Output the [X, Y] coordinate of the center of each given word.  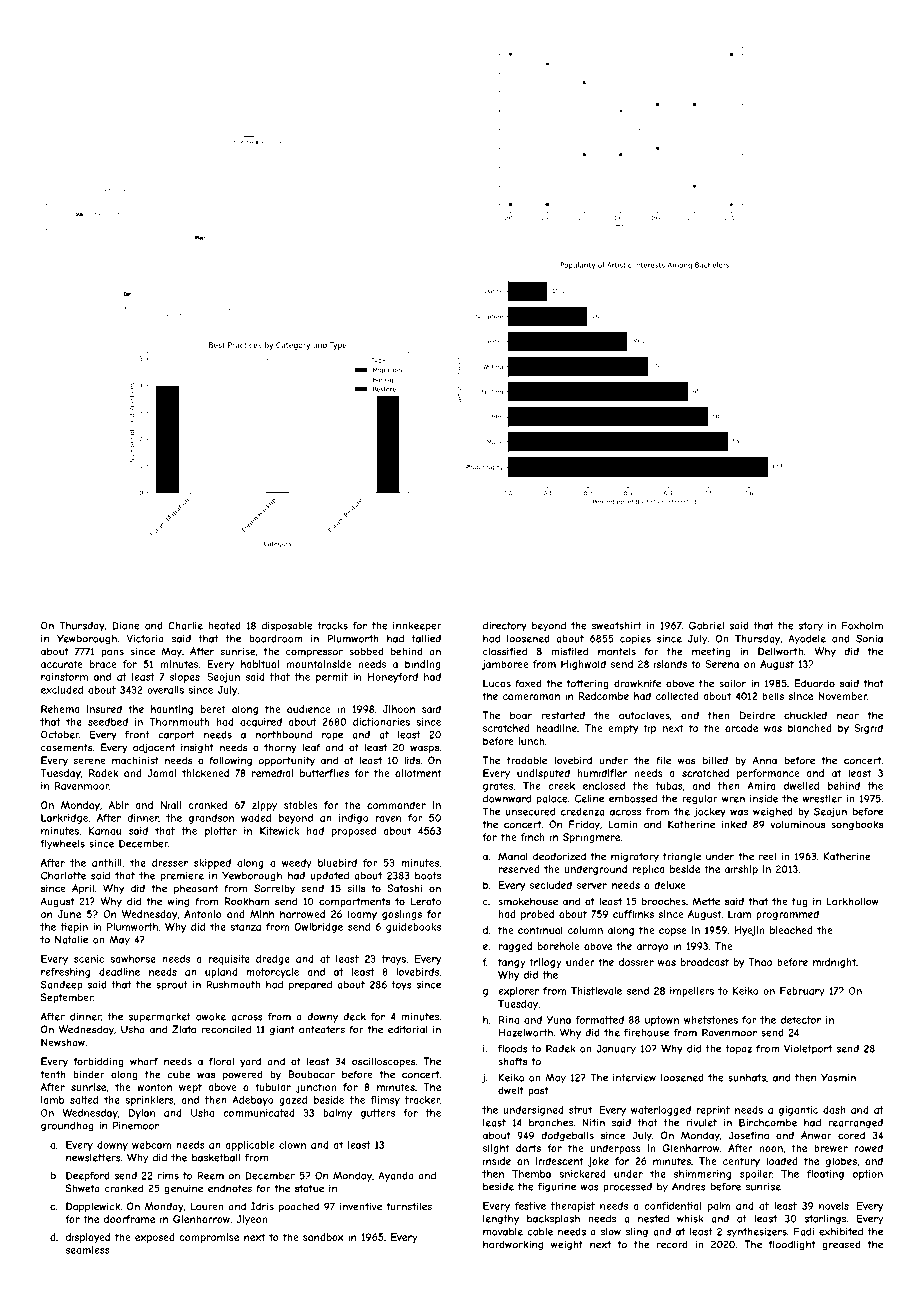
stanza [245, 927]
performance [768, 774]
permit [332, 678]
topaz [738, 1050]
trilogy [546, 963]
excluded [62, 690]
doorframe [129, 1219]
